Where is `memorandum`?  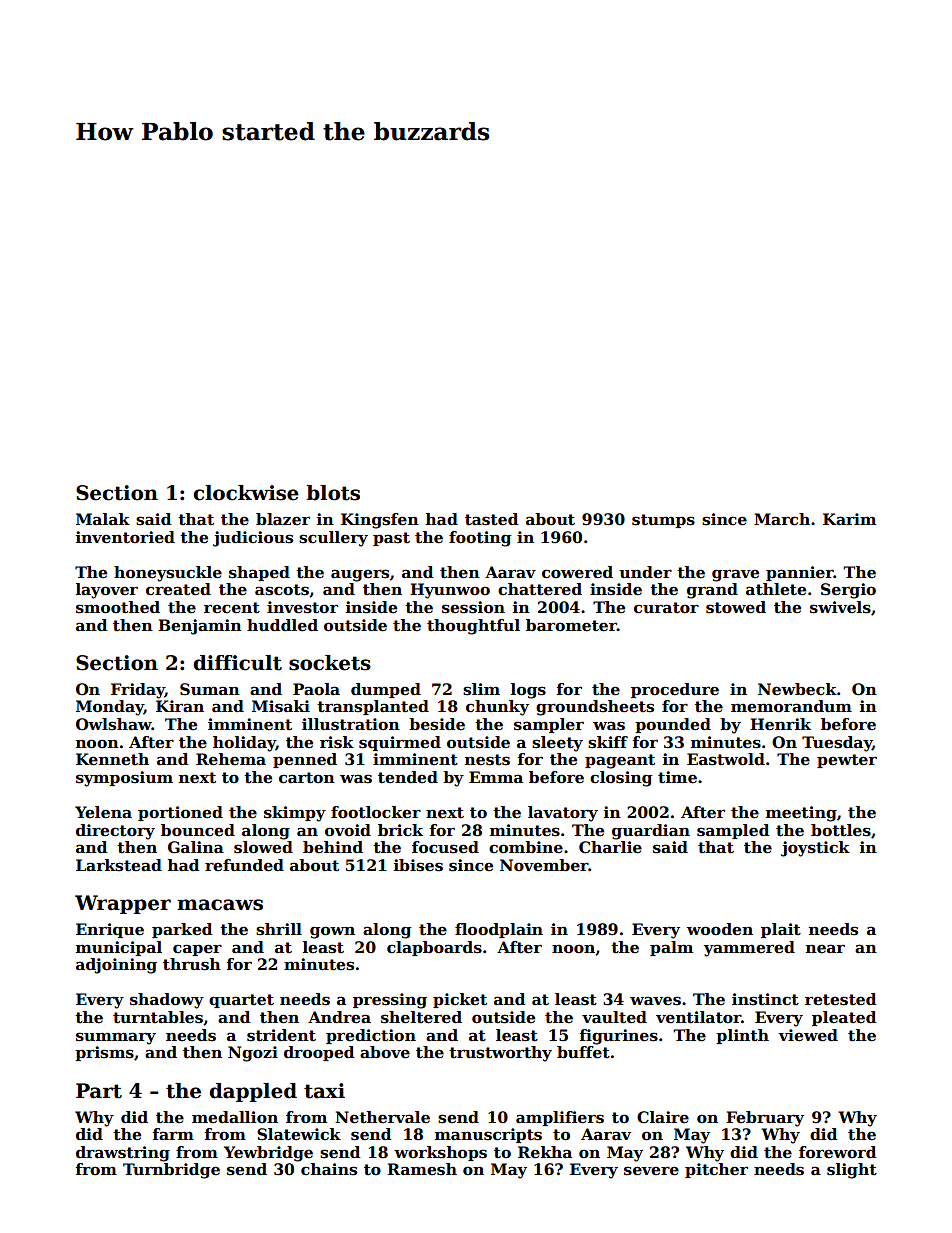
memorandum is located at coordinates (791, 706).
